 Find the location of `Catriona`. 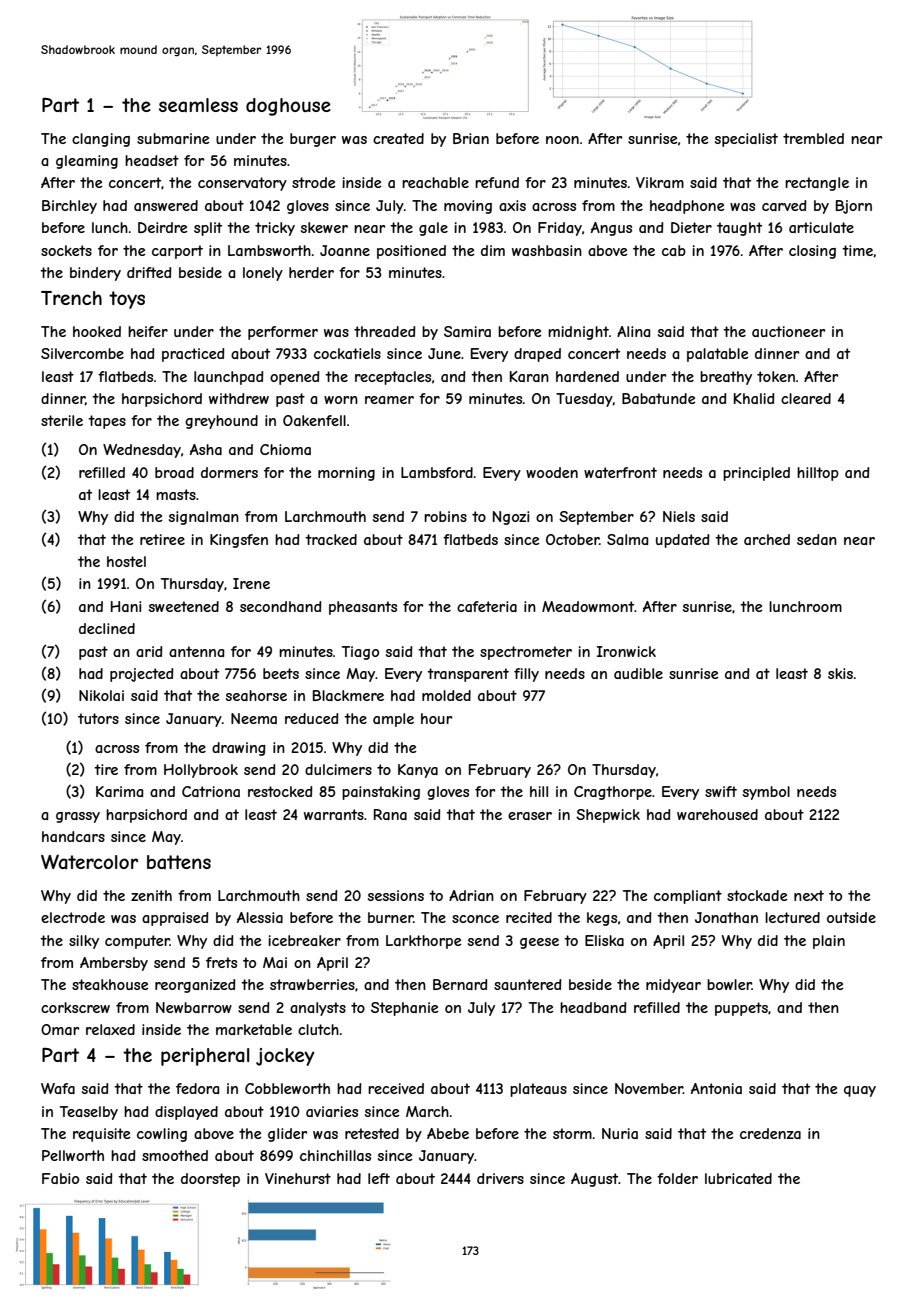

Catriona is located at coordinates (211, 791).
